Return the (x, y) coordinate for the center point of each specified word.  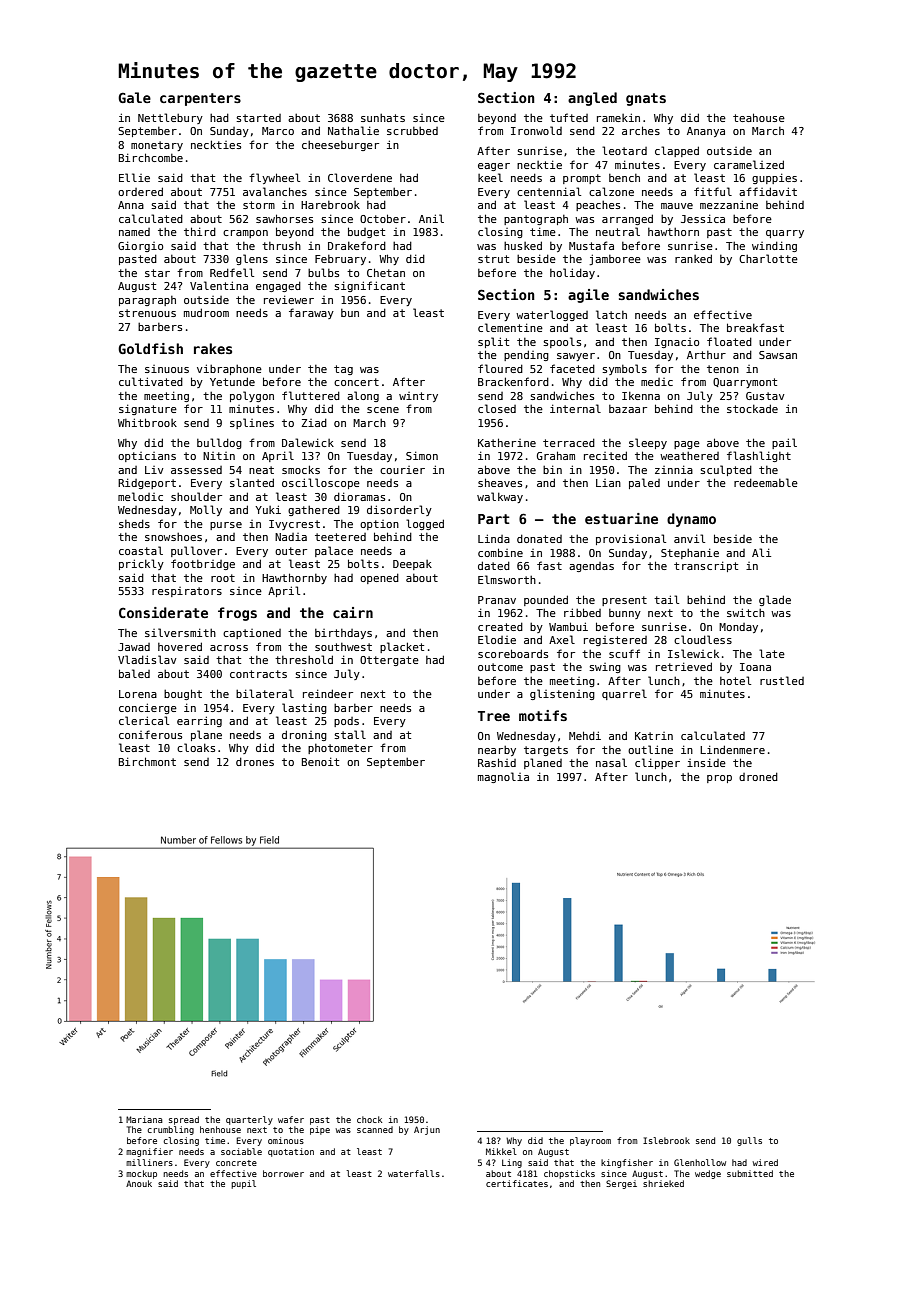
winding (774, 246)
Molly (206, 510)
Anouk (139, 1183)
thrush (281, 246)
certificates (517, 1183)
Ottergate (389, 661)
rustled (782, 680)
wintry (418, 397)
